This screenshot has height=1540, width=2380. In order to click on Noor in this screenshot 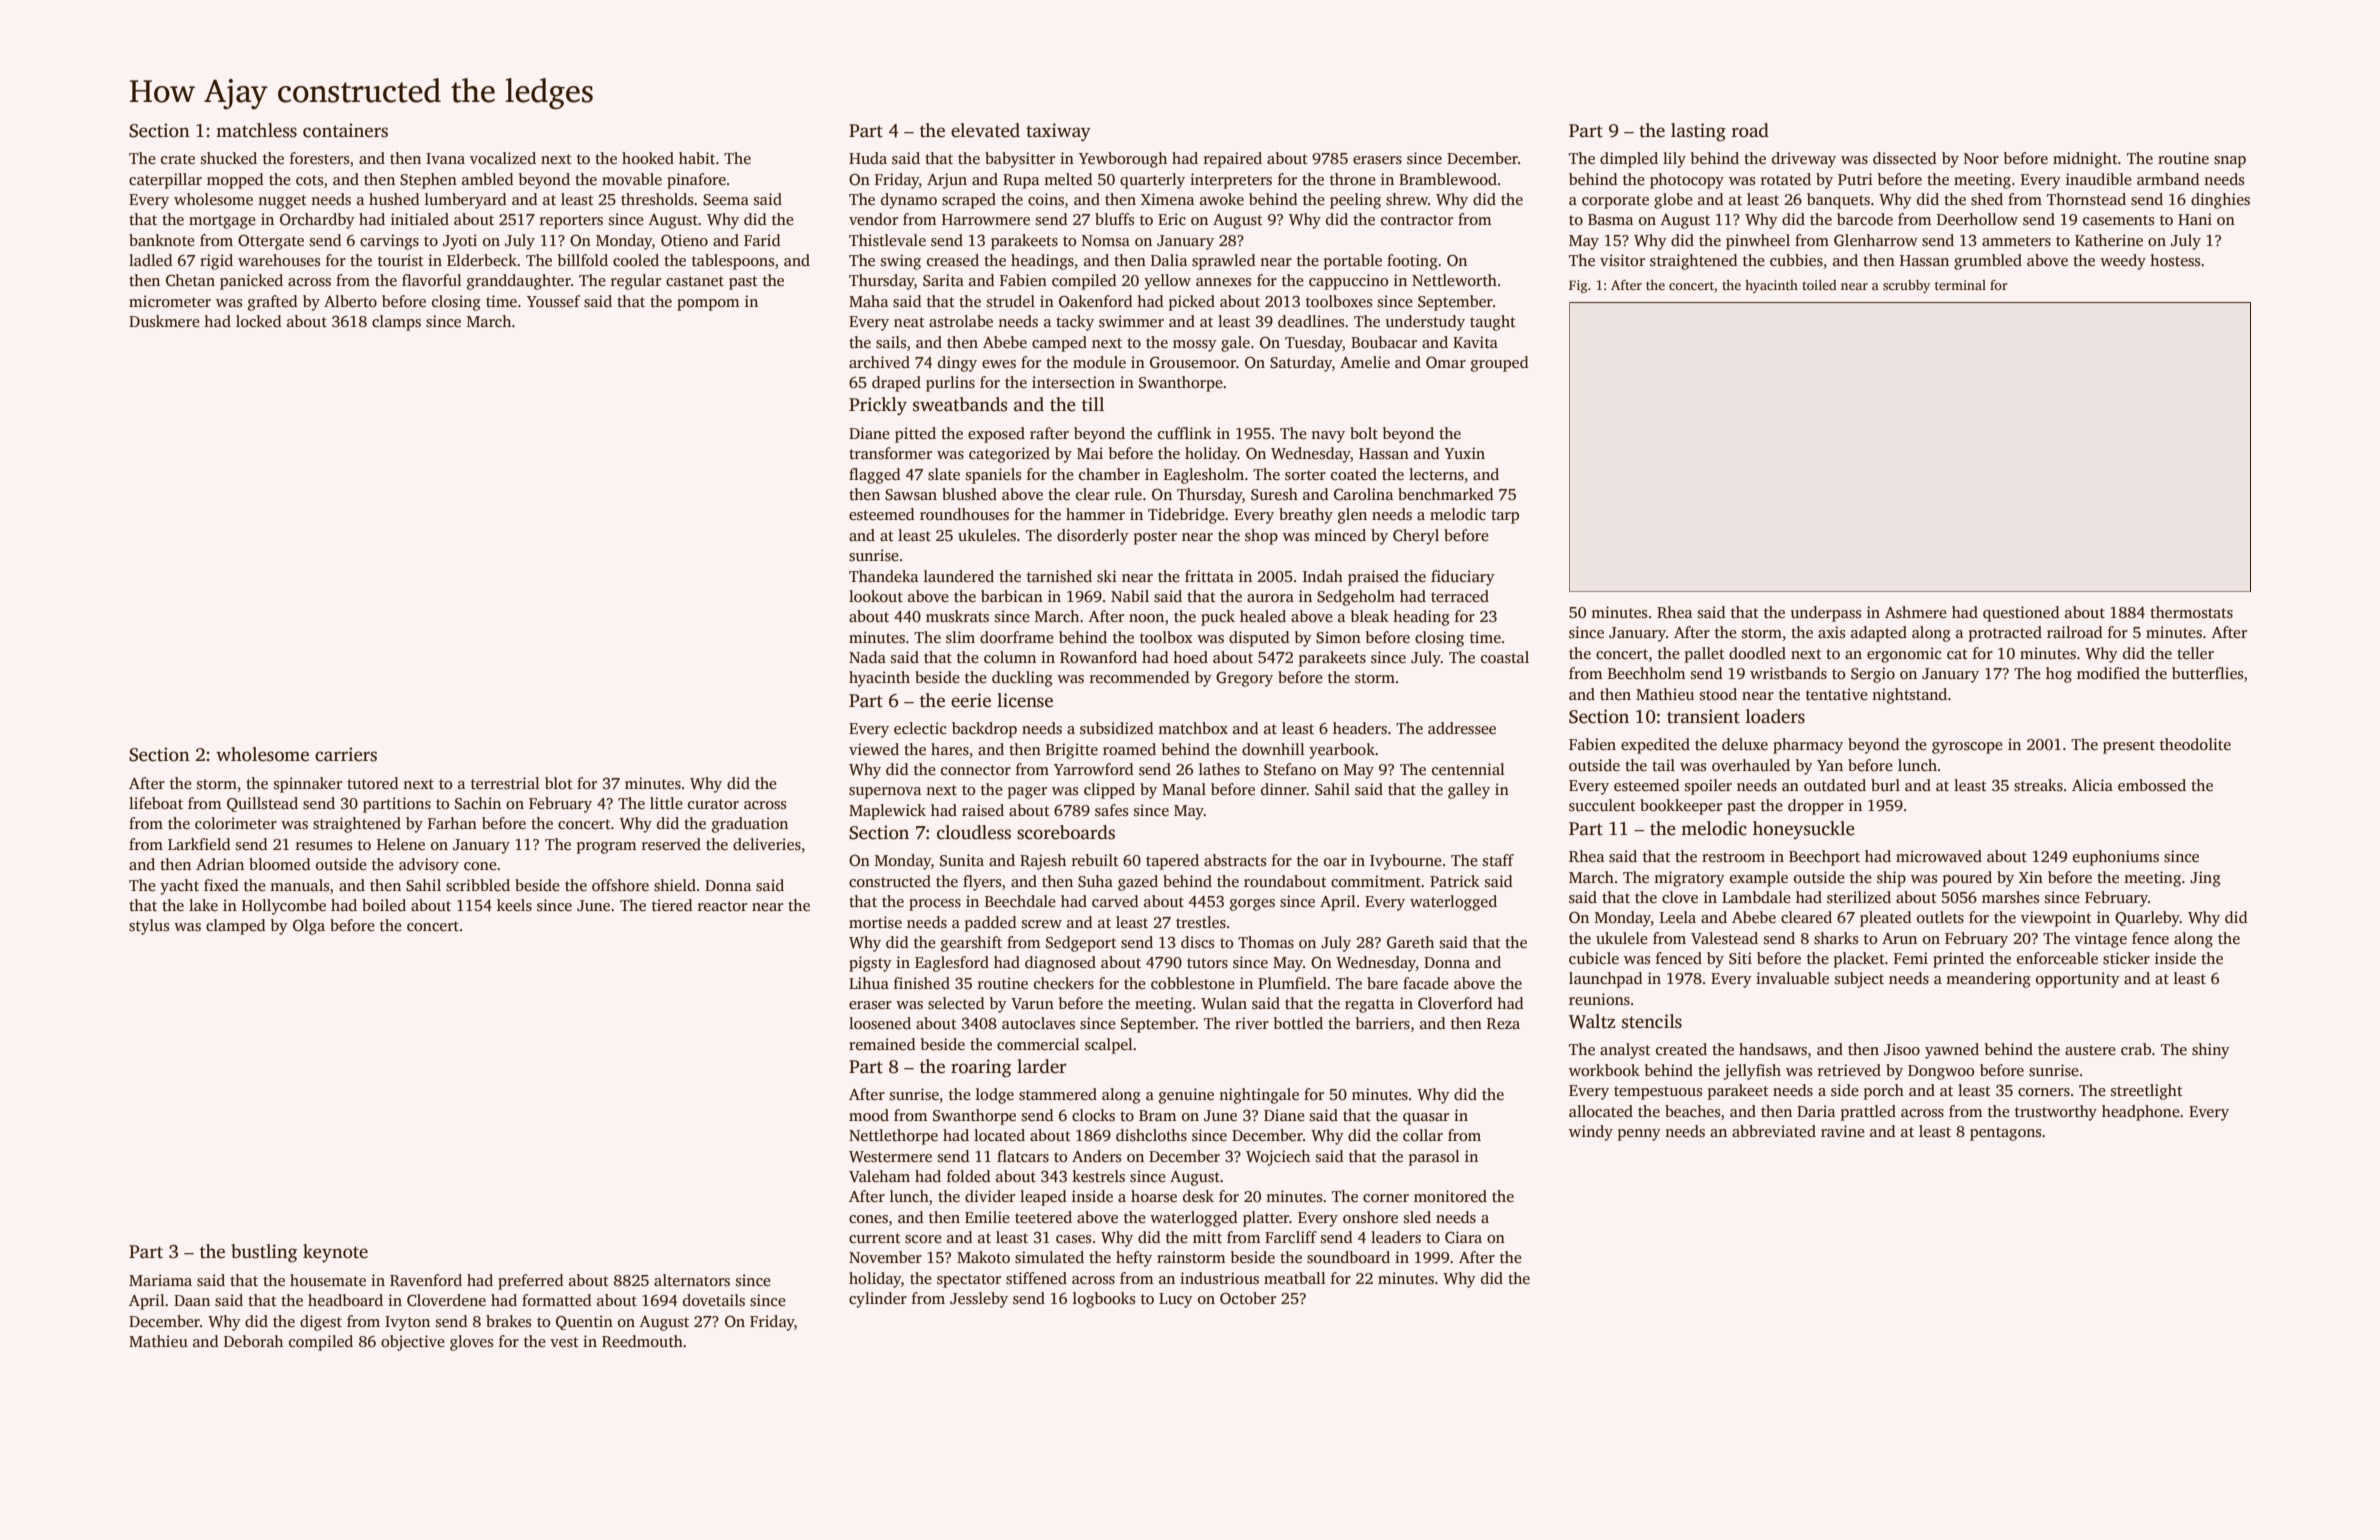, I will do `click(1981, 158)`.
